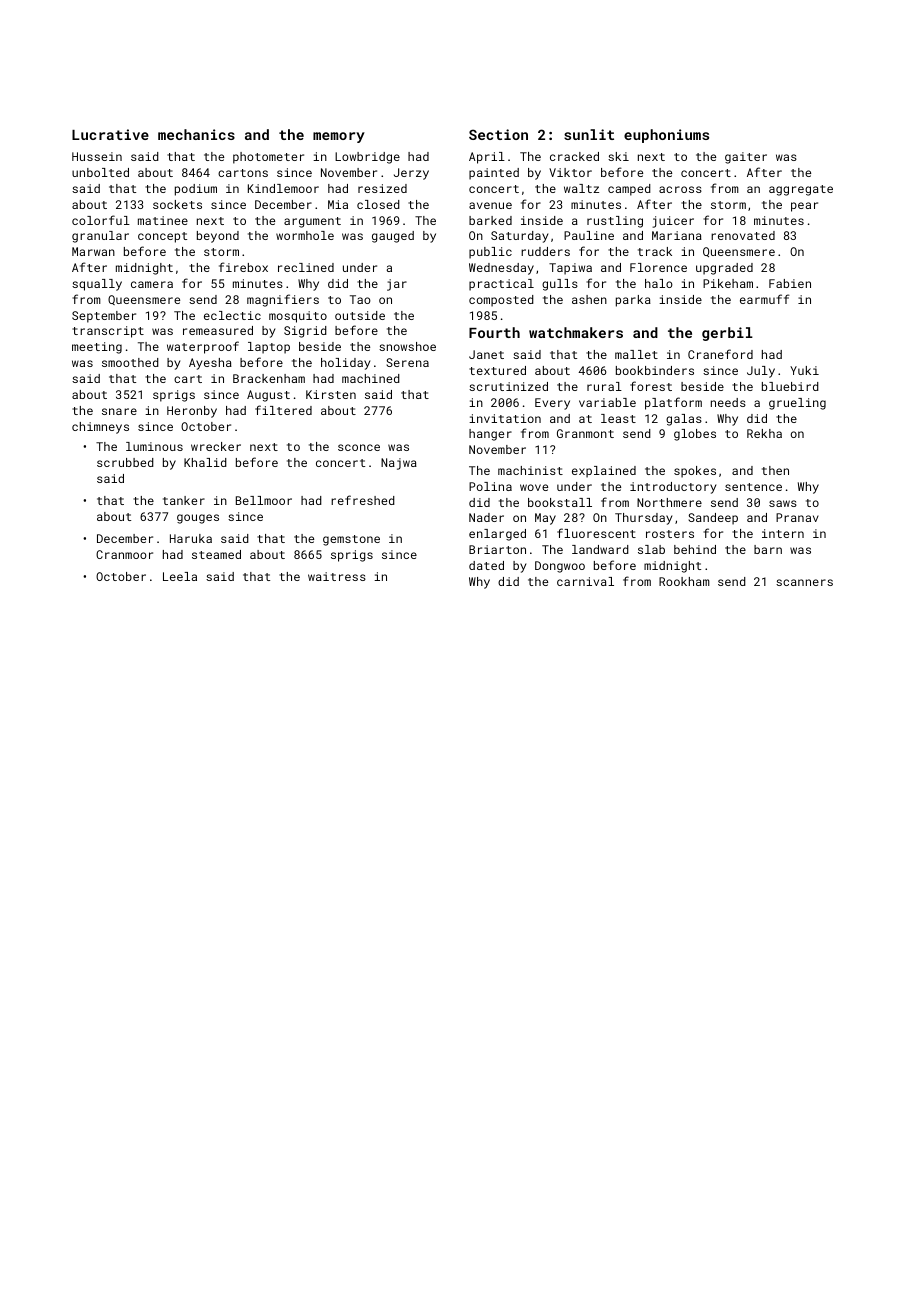 The image size is (908, 1316). What do you see at coordinates (203, 347) in the screenshot?
I see `waterproof` at bounding box center [203, 347].
